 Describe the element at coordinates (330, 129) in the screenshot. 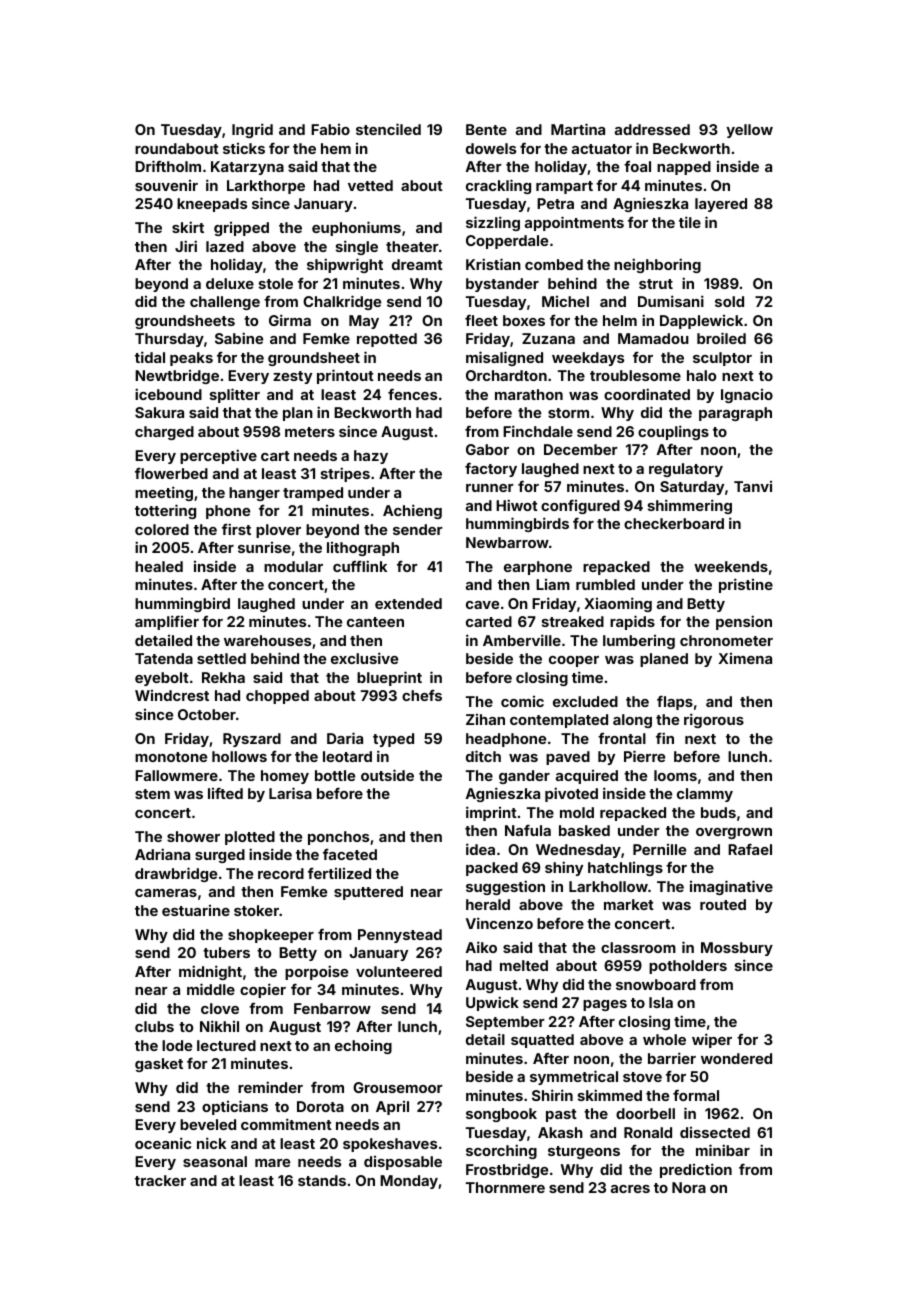

I see `Fabio` at that location.
